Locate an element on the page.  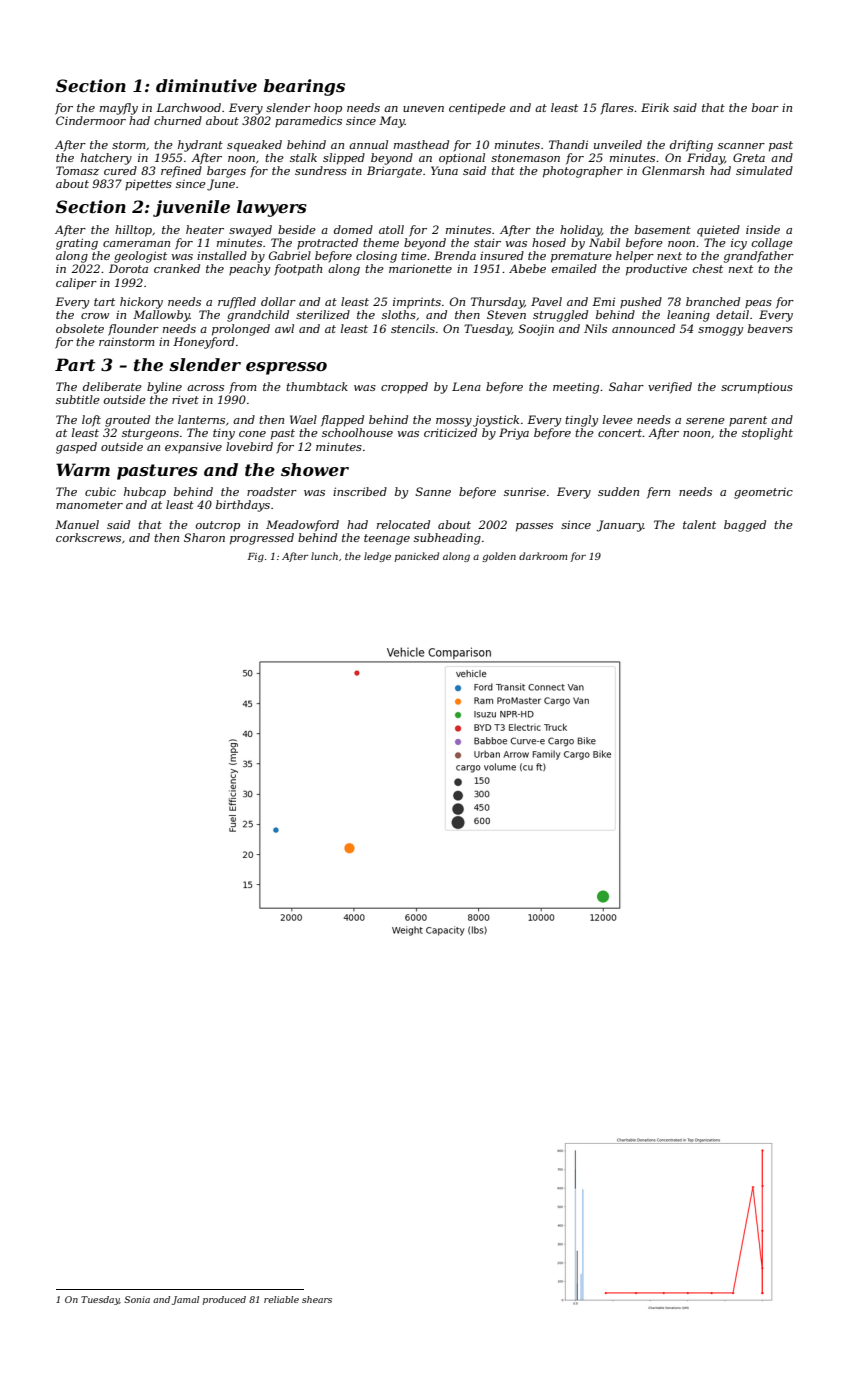
Sharon is located at coordinates (204, 537).
